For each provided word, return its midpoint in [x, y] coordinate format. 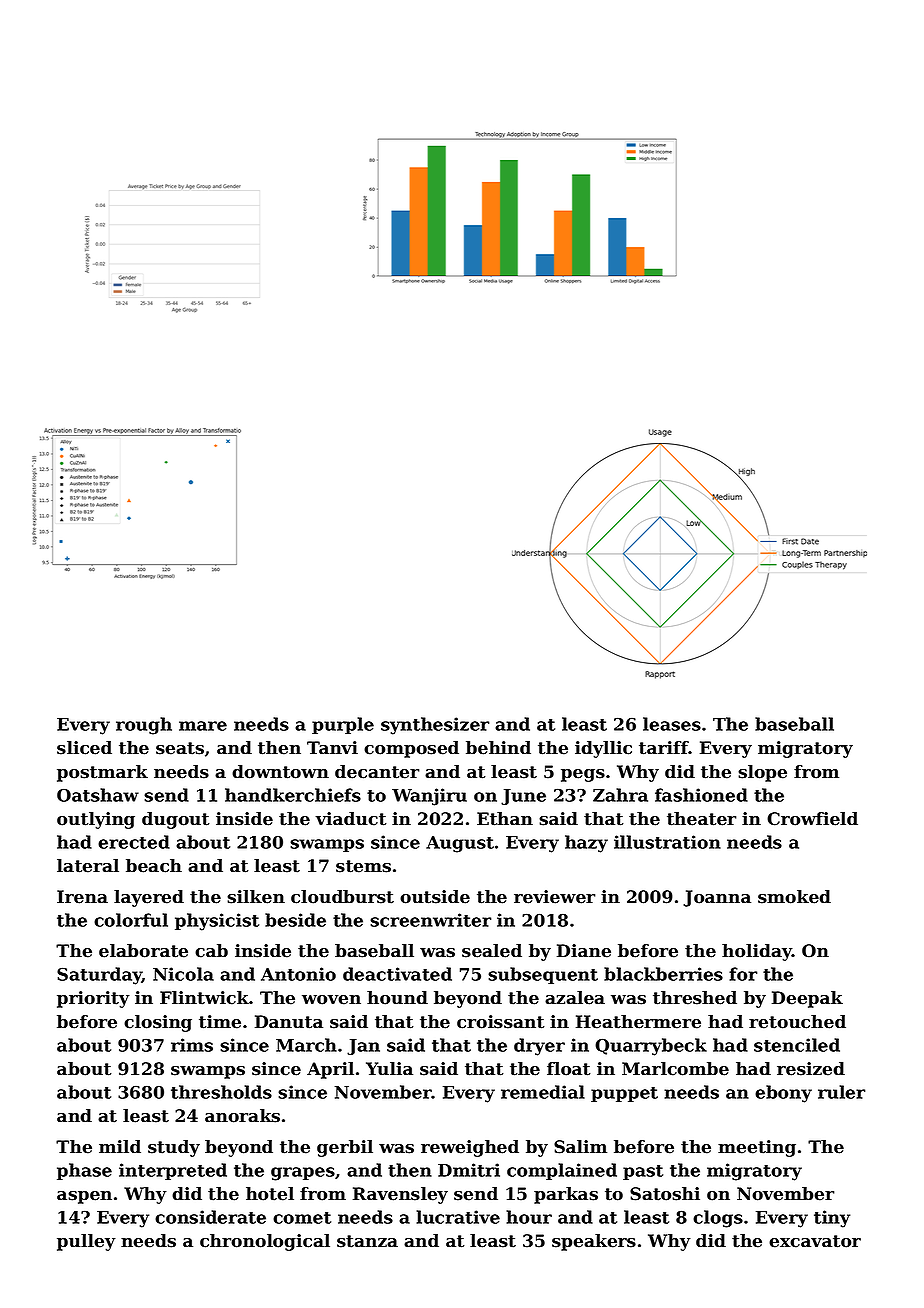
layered [149, 898]
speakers [594, 1242]
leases [672, 724]
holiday [757, 952]
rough [144, 726]
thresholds [221, 1092]
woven [331, 1000]
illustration [667, 842]
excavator [815, 1241]
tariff [664, 748]
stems [363, 866]
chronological [265, 1242]
